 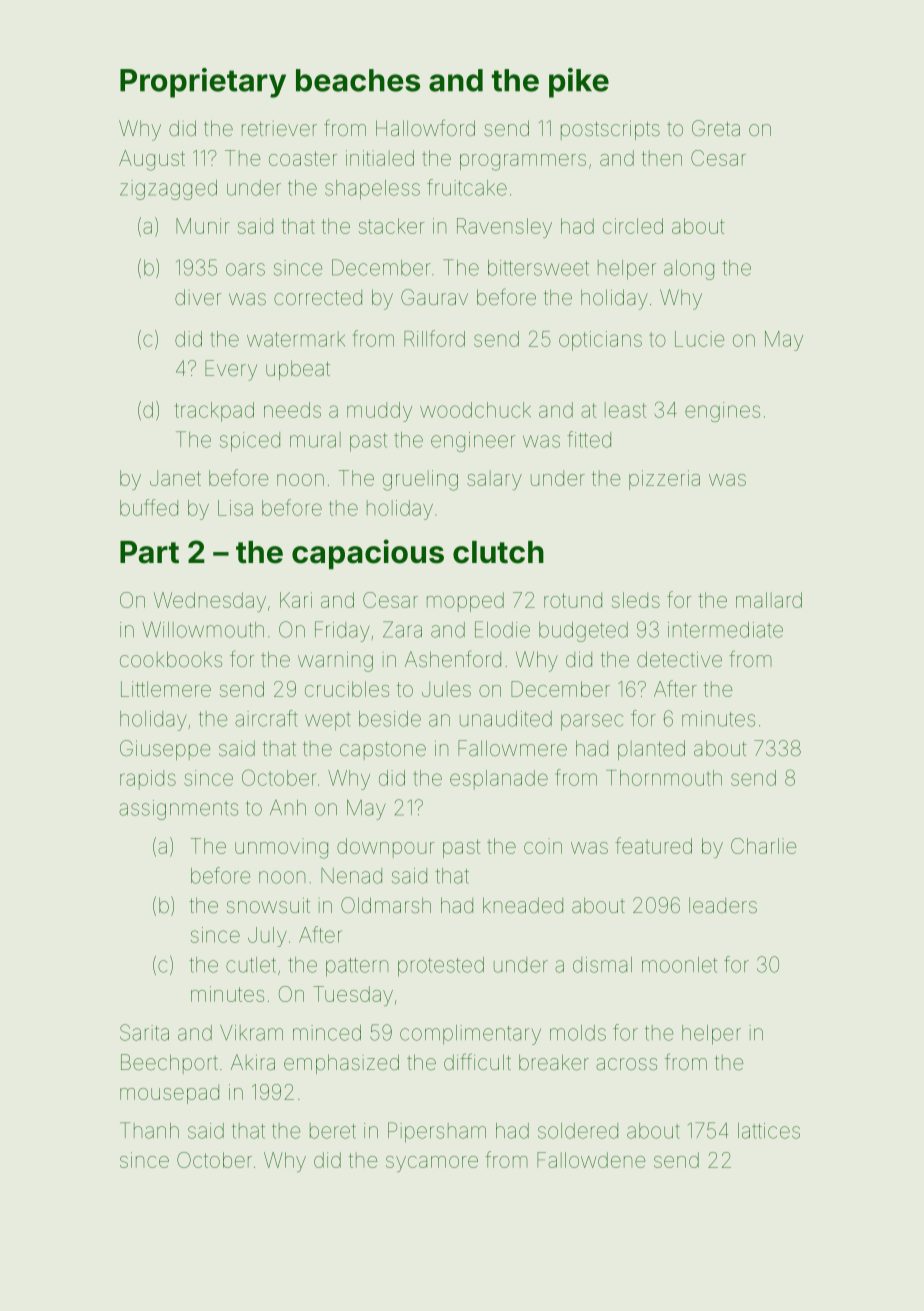 I want to click on Greta, so click(x=716, y=128).
